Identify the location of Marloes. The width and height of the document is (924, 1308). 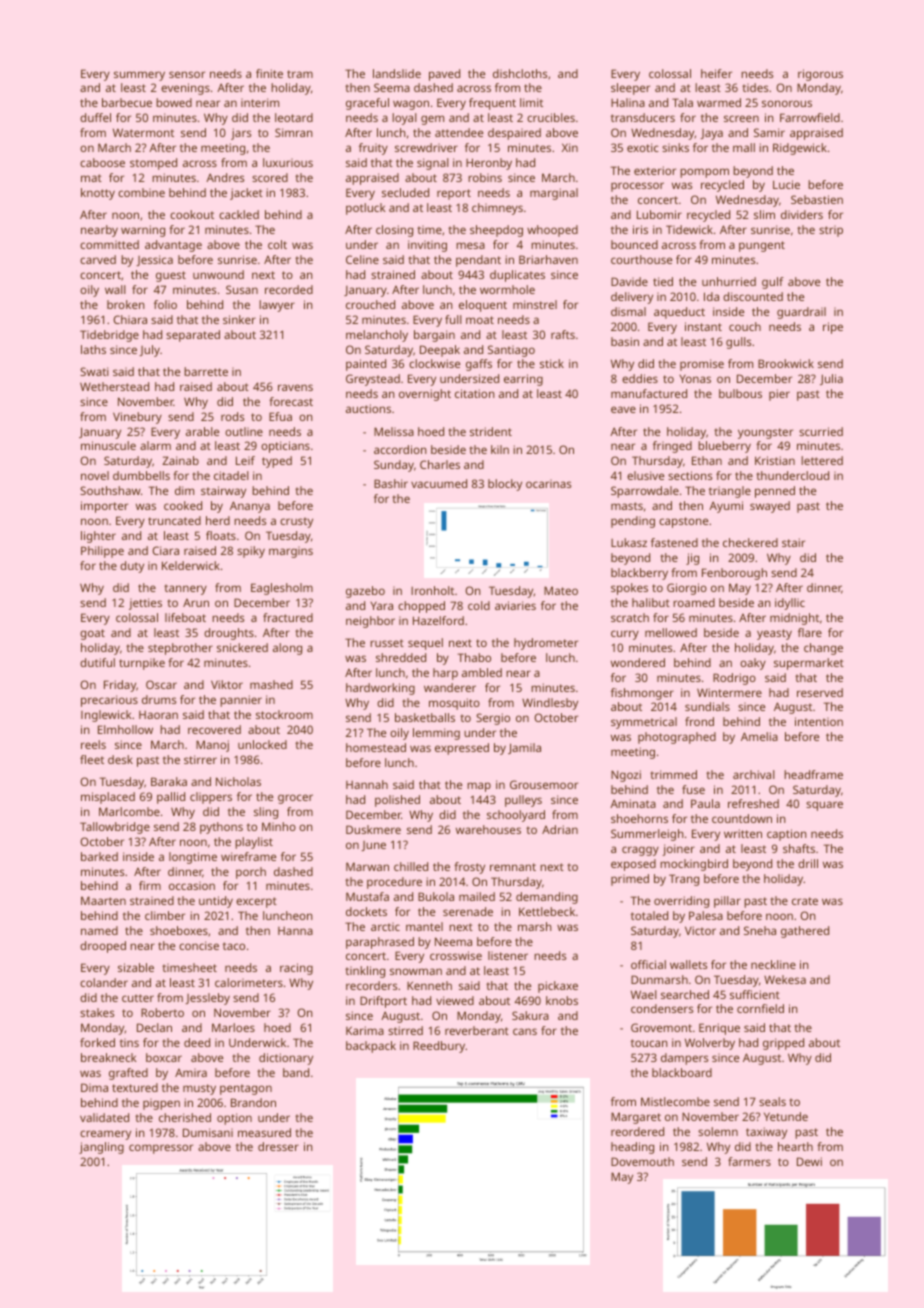
(233, 1027).
